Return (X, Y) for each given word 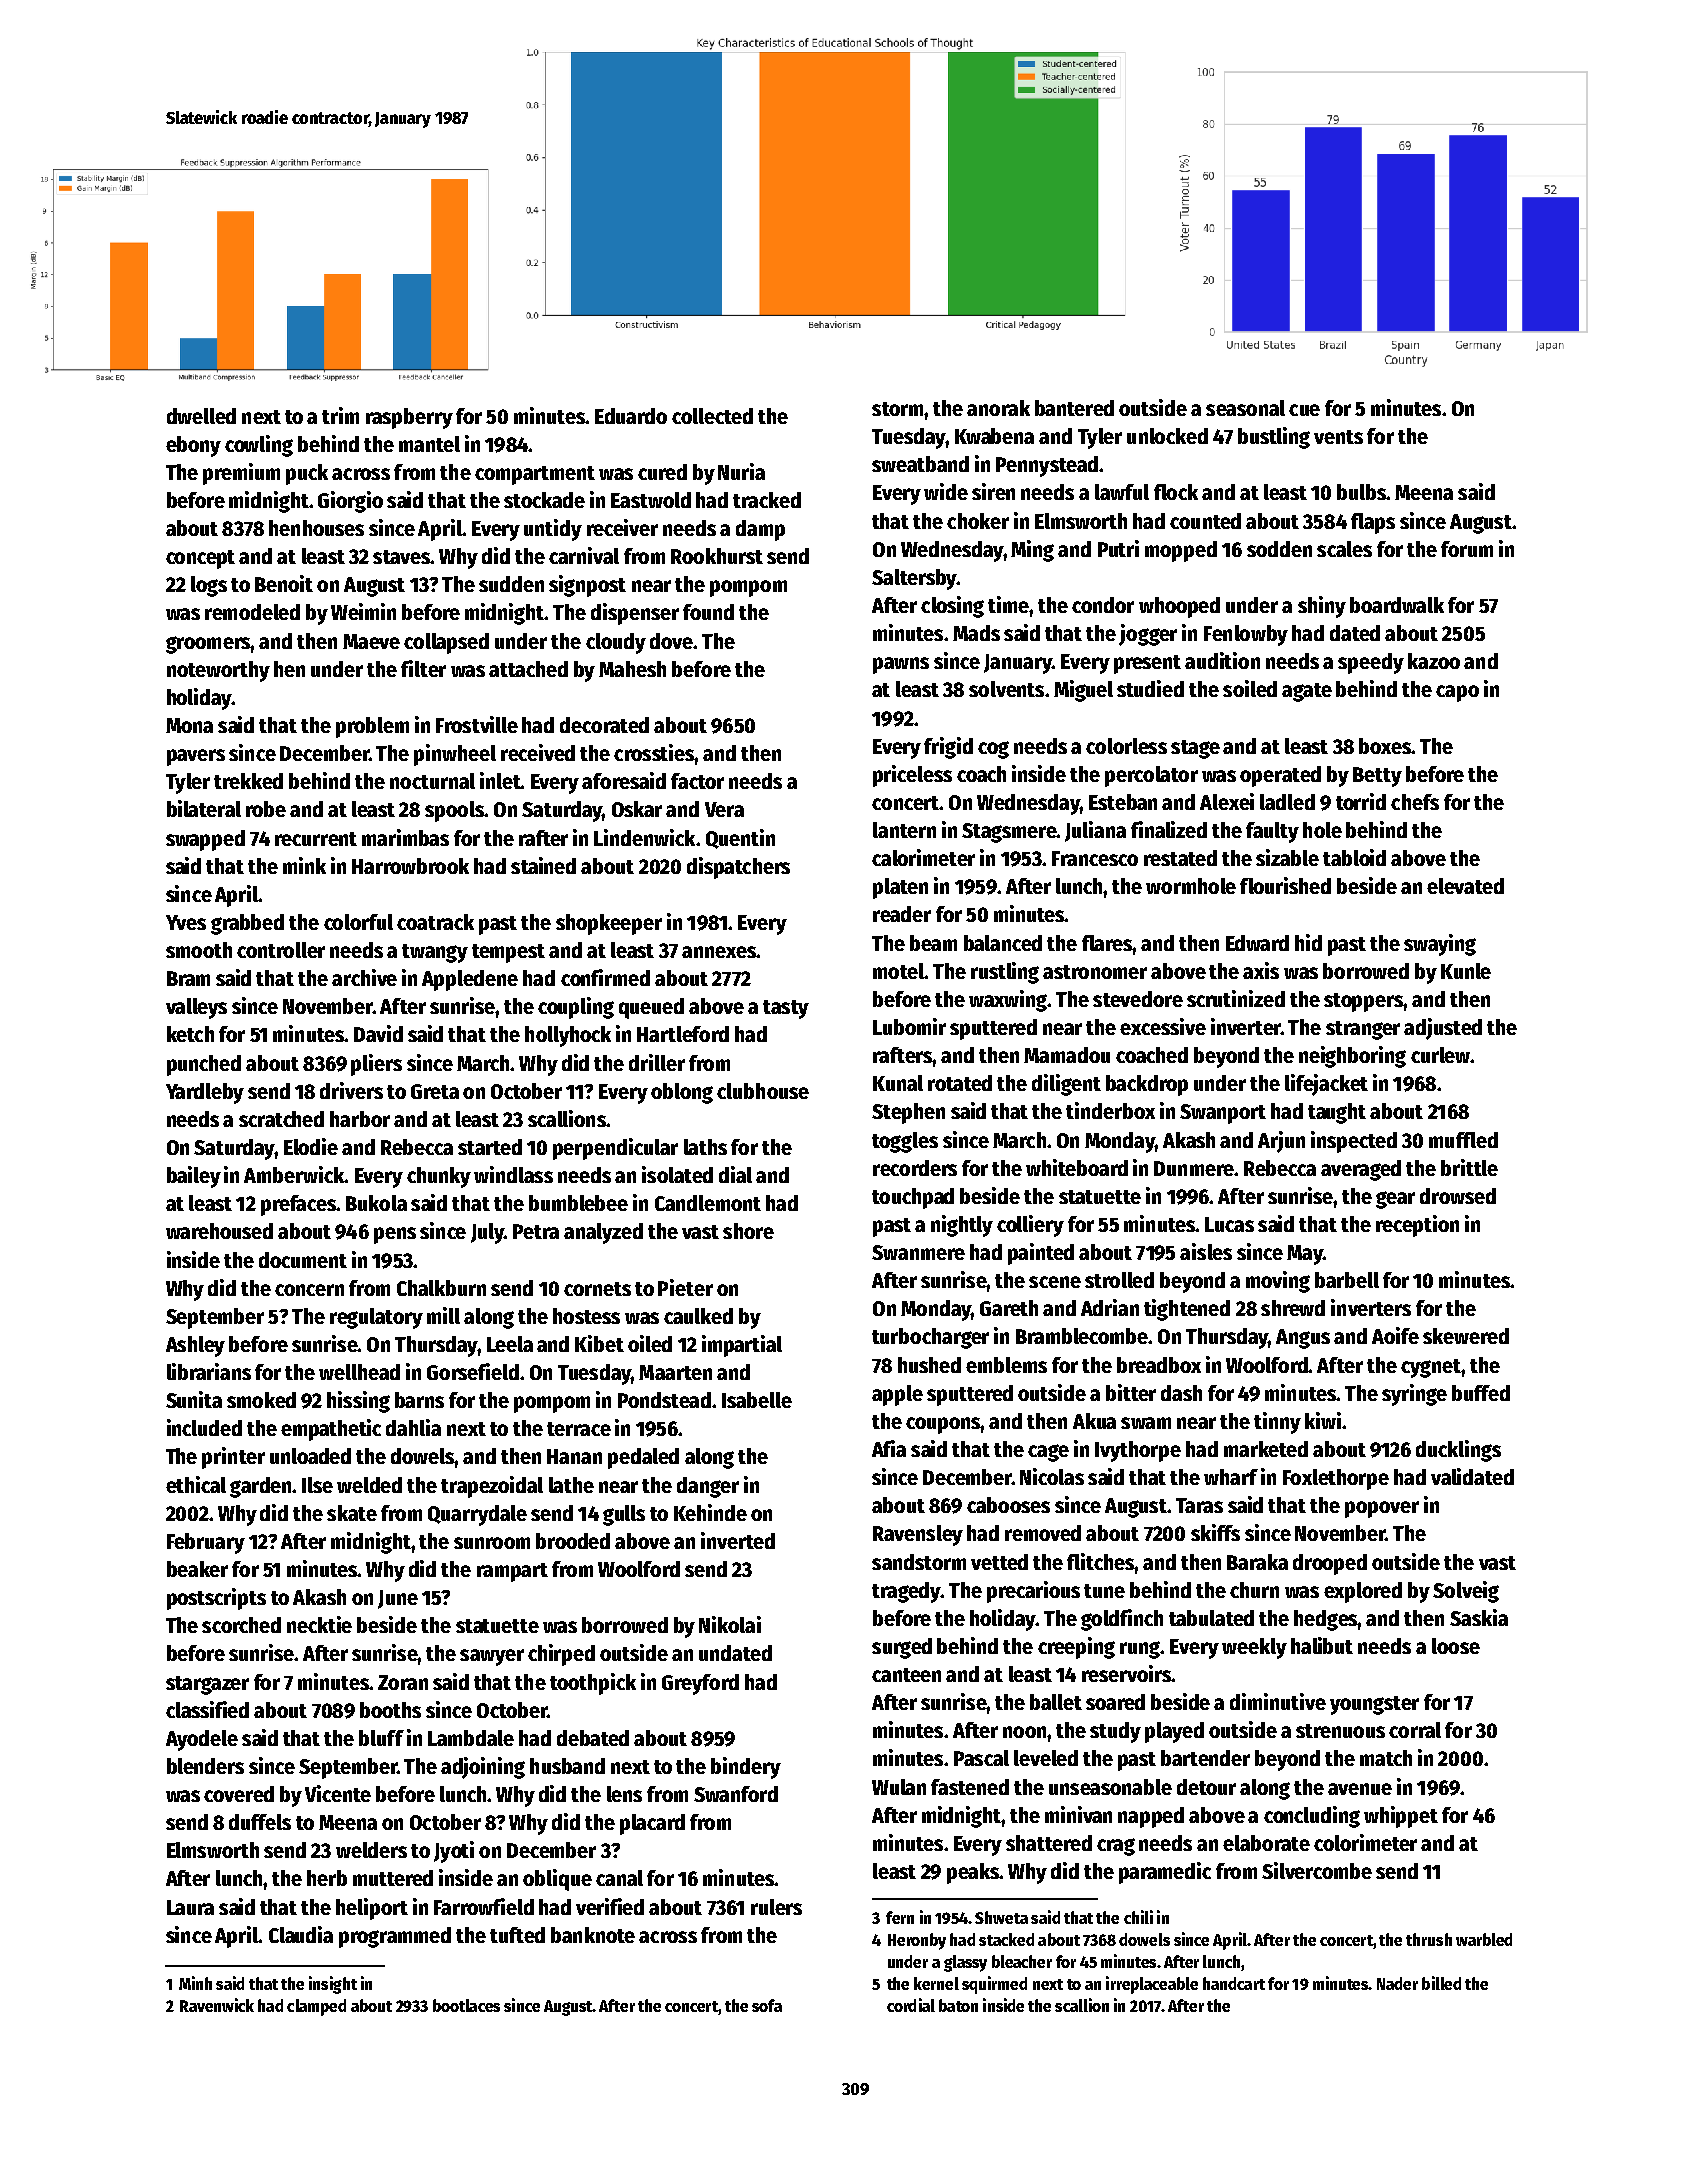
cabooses (1008, 1505)
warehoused (219, 1231)
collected (712, 416)
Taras (1199, 1505)
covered (239, 1794)
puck (307, 474)
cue (1304, 410)
